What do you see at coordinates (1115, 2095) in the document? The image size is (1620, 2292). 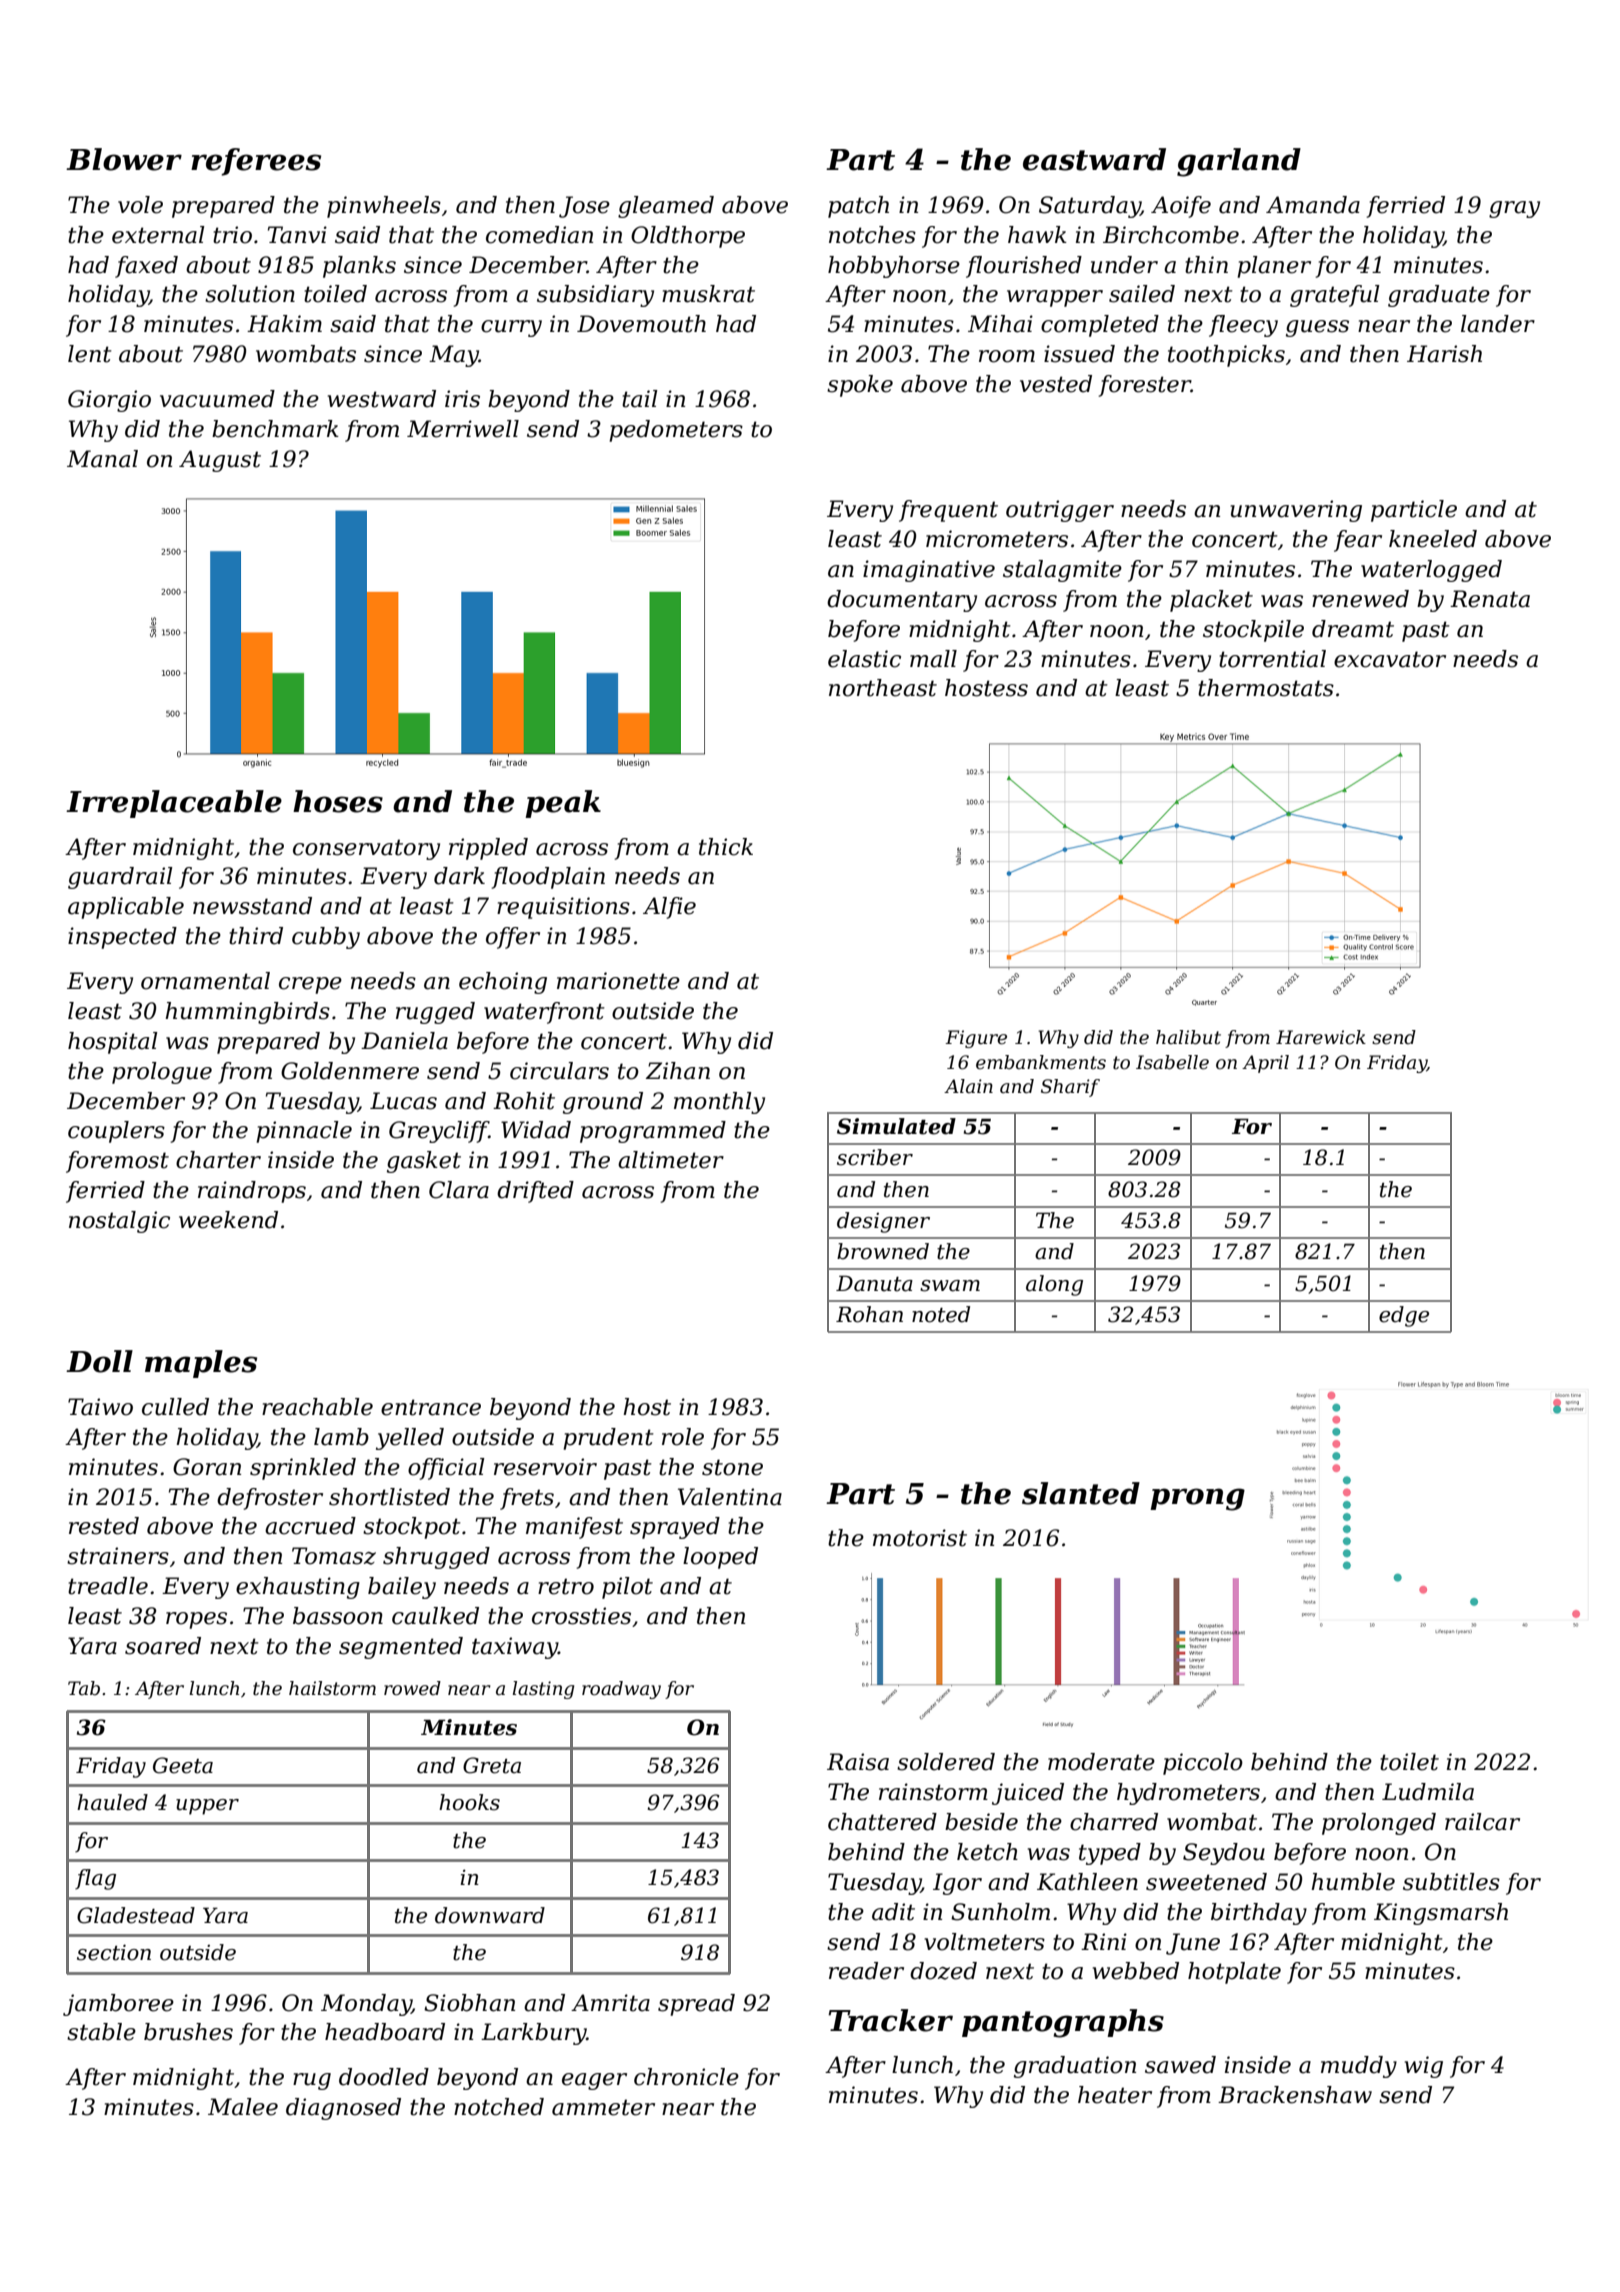 I see `heater` at bounding box center [1115, 2095].
